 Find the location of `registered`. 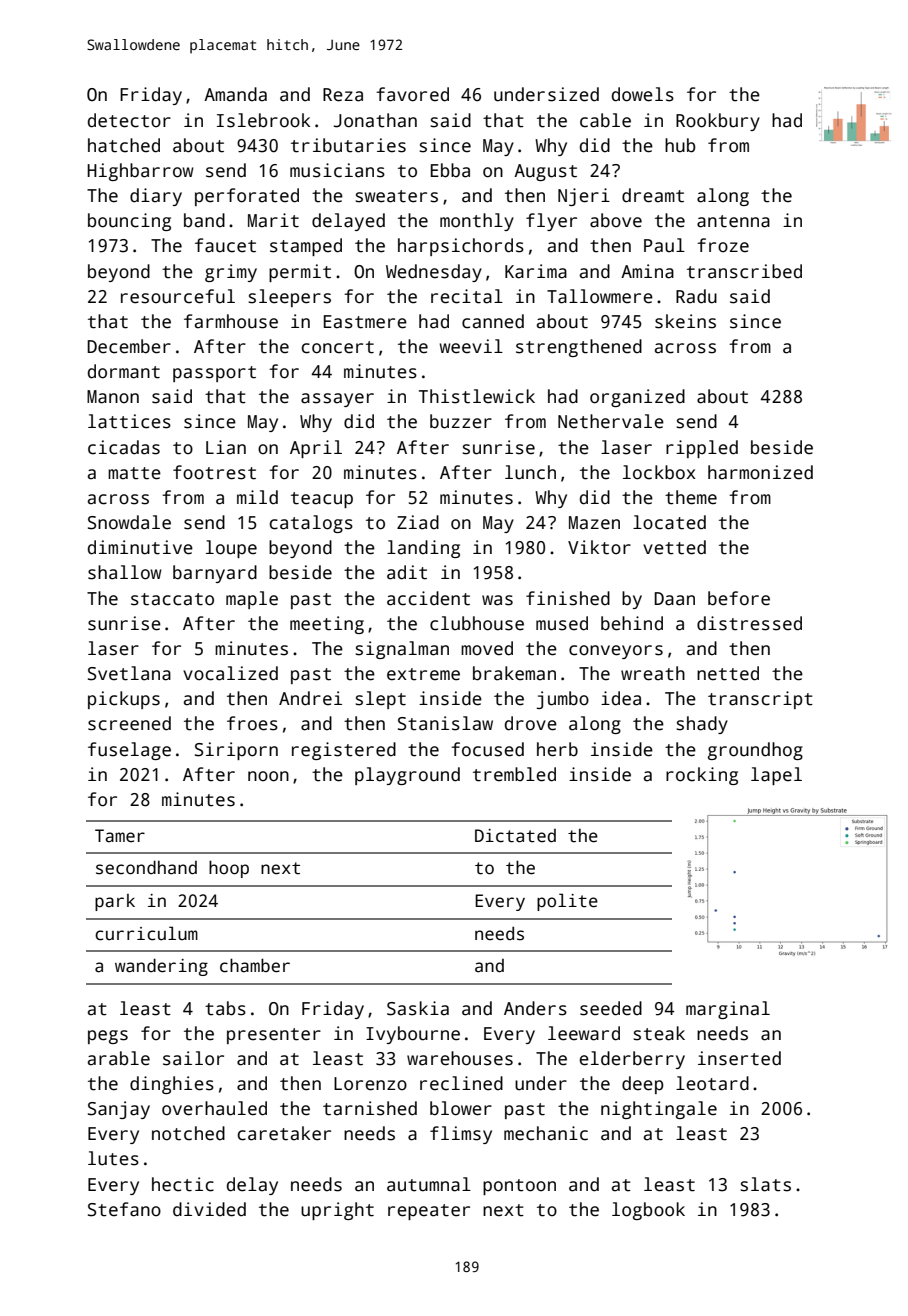

registered is located at coordinates (344, 751).
